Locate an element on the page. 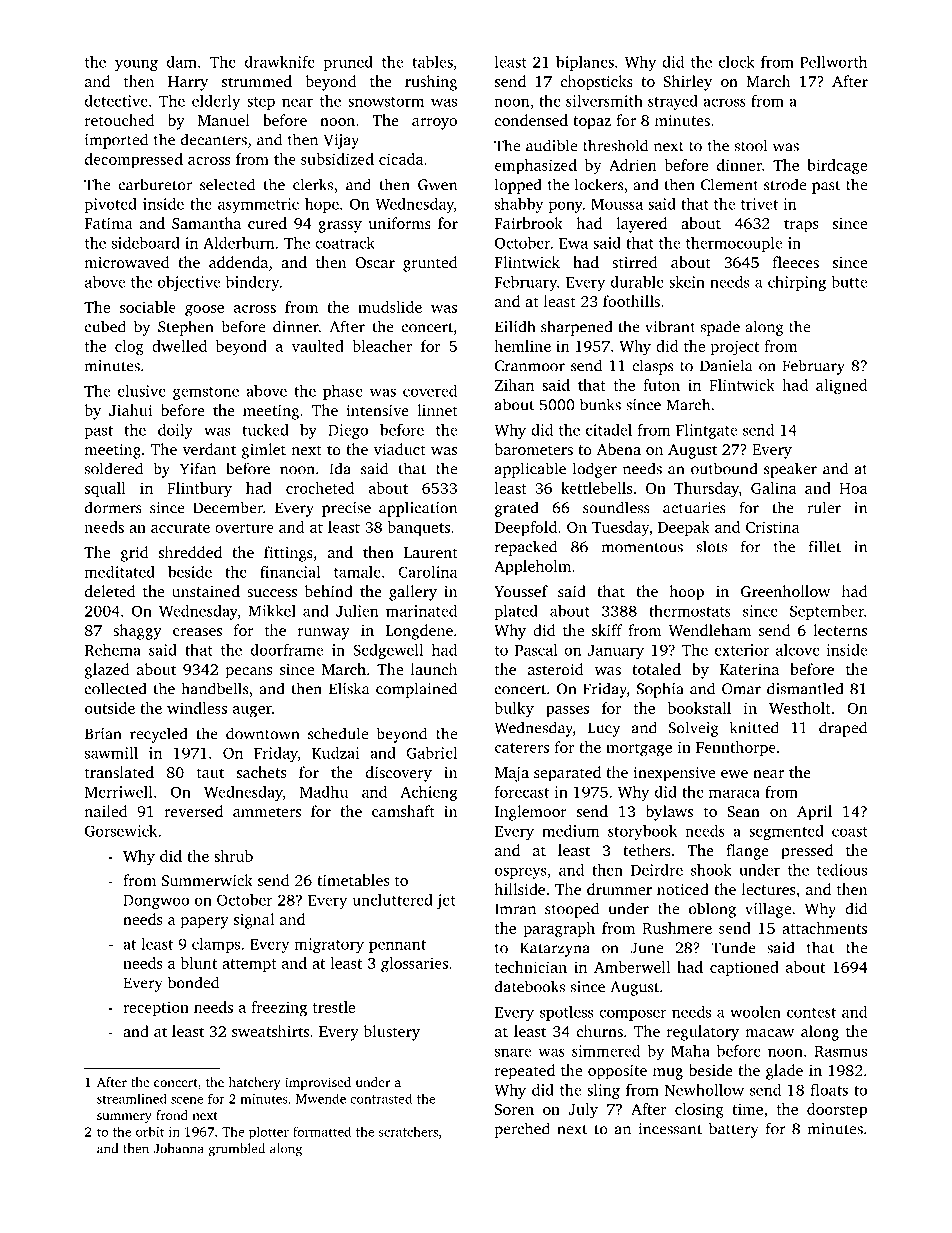 This document has height=1233, width=952. orbit is located at coordinates (150, 1132).
